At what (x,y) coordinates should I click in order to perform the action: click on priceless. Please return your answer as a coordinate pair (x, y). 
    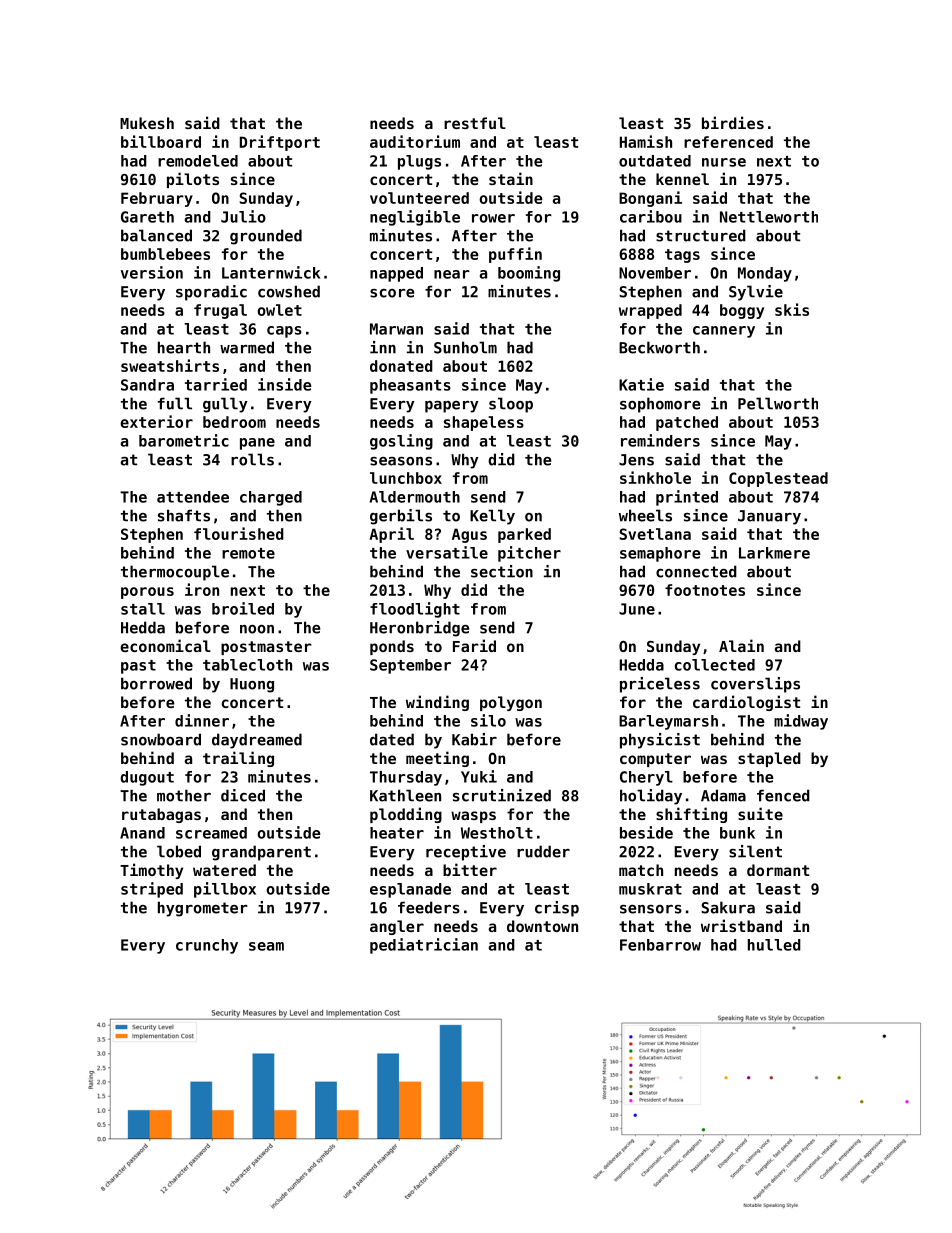
    Looking at the image, I should click on (660, 685).
